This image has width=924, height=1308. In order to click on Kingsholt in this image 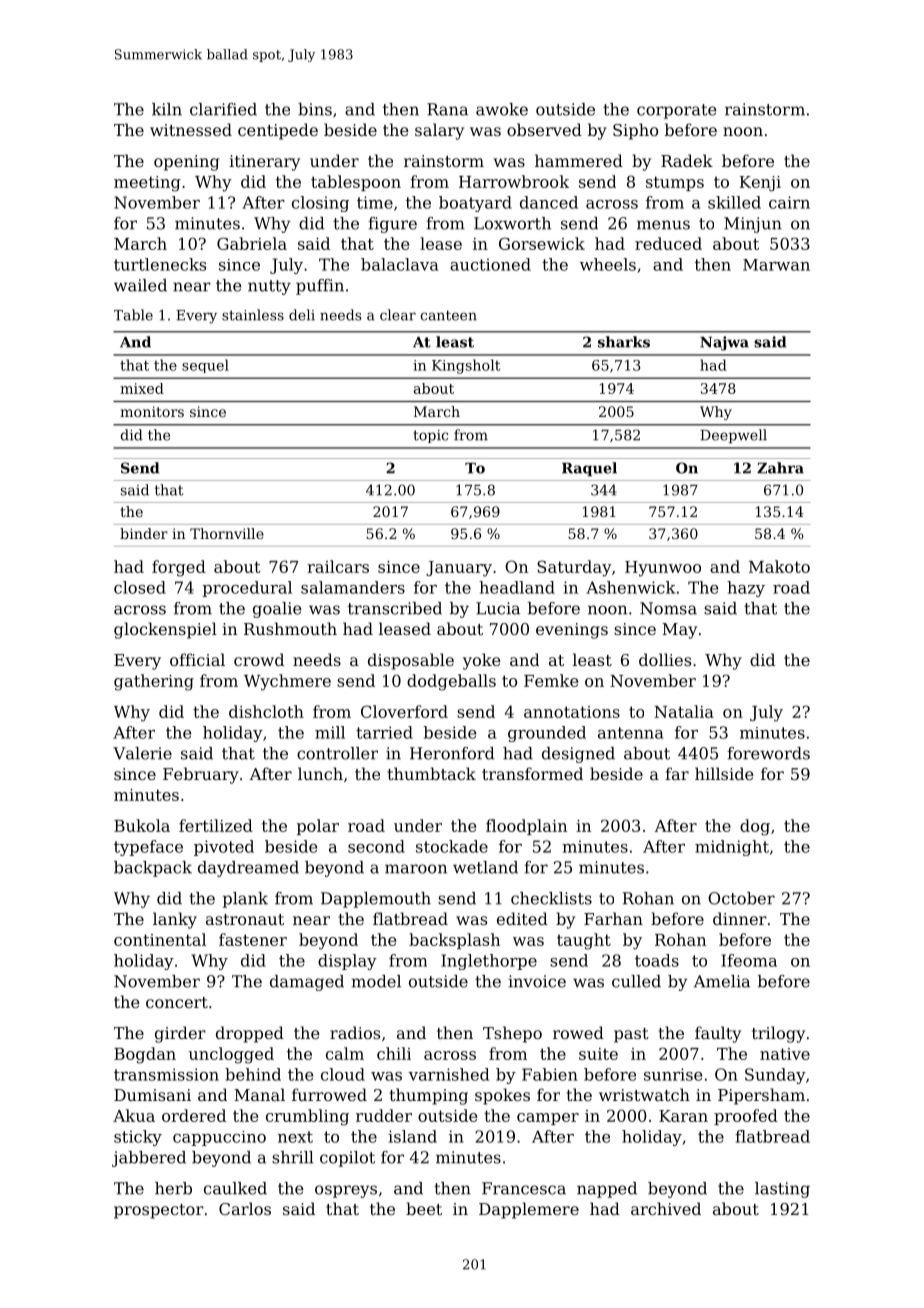, I will do `click(466, 366)`.
